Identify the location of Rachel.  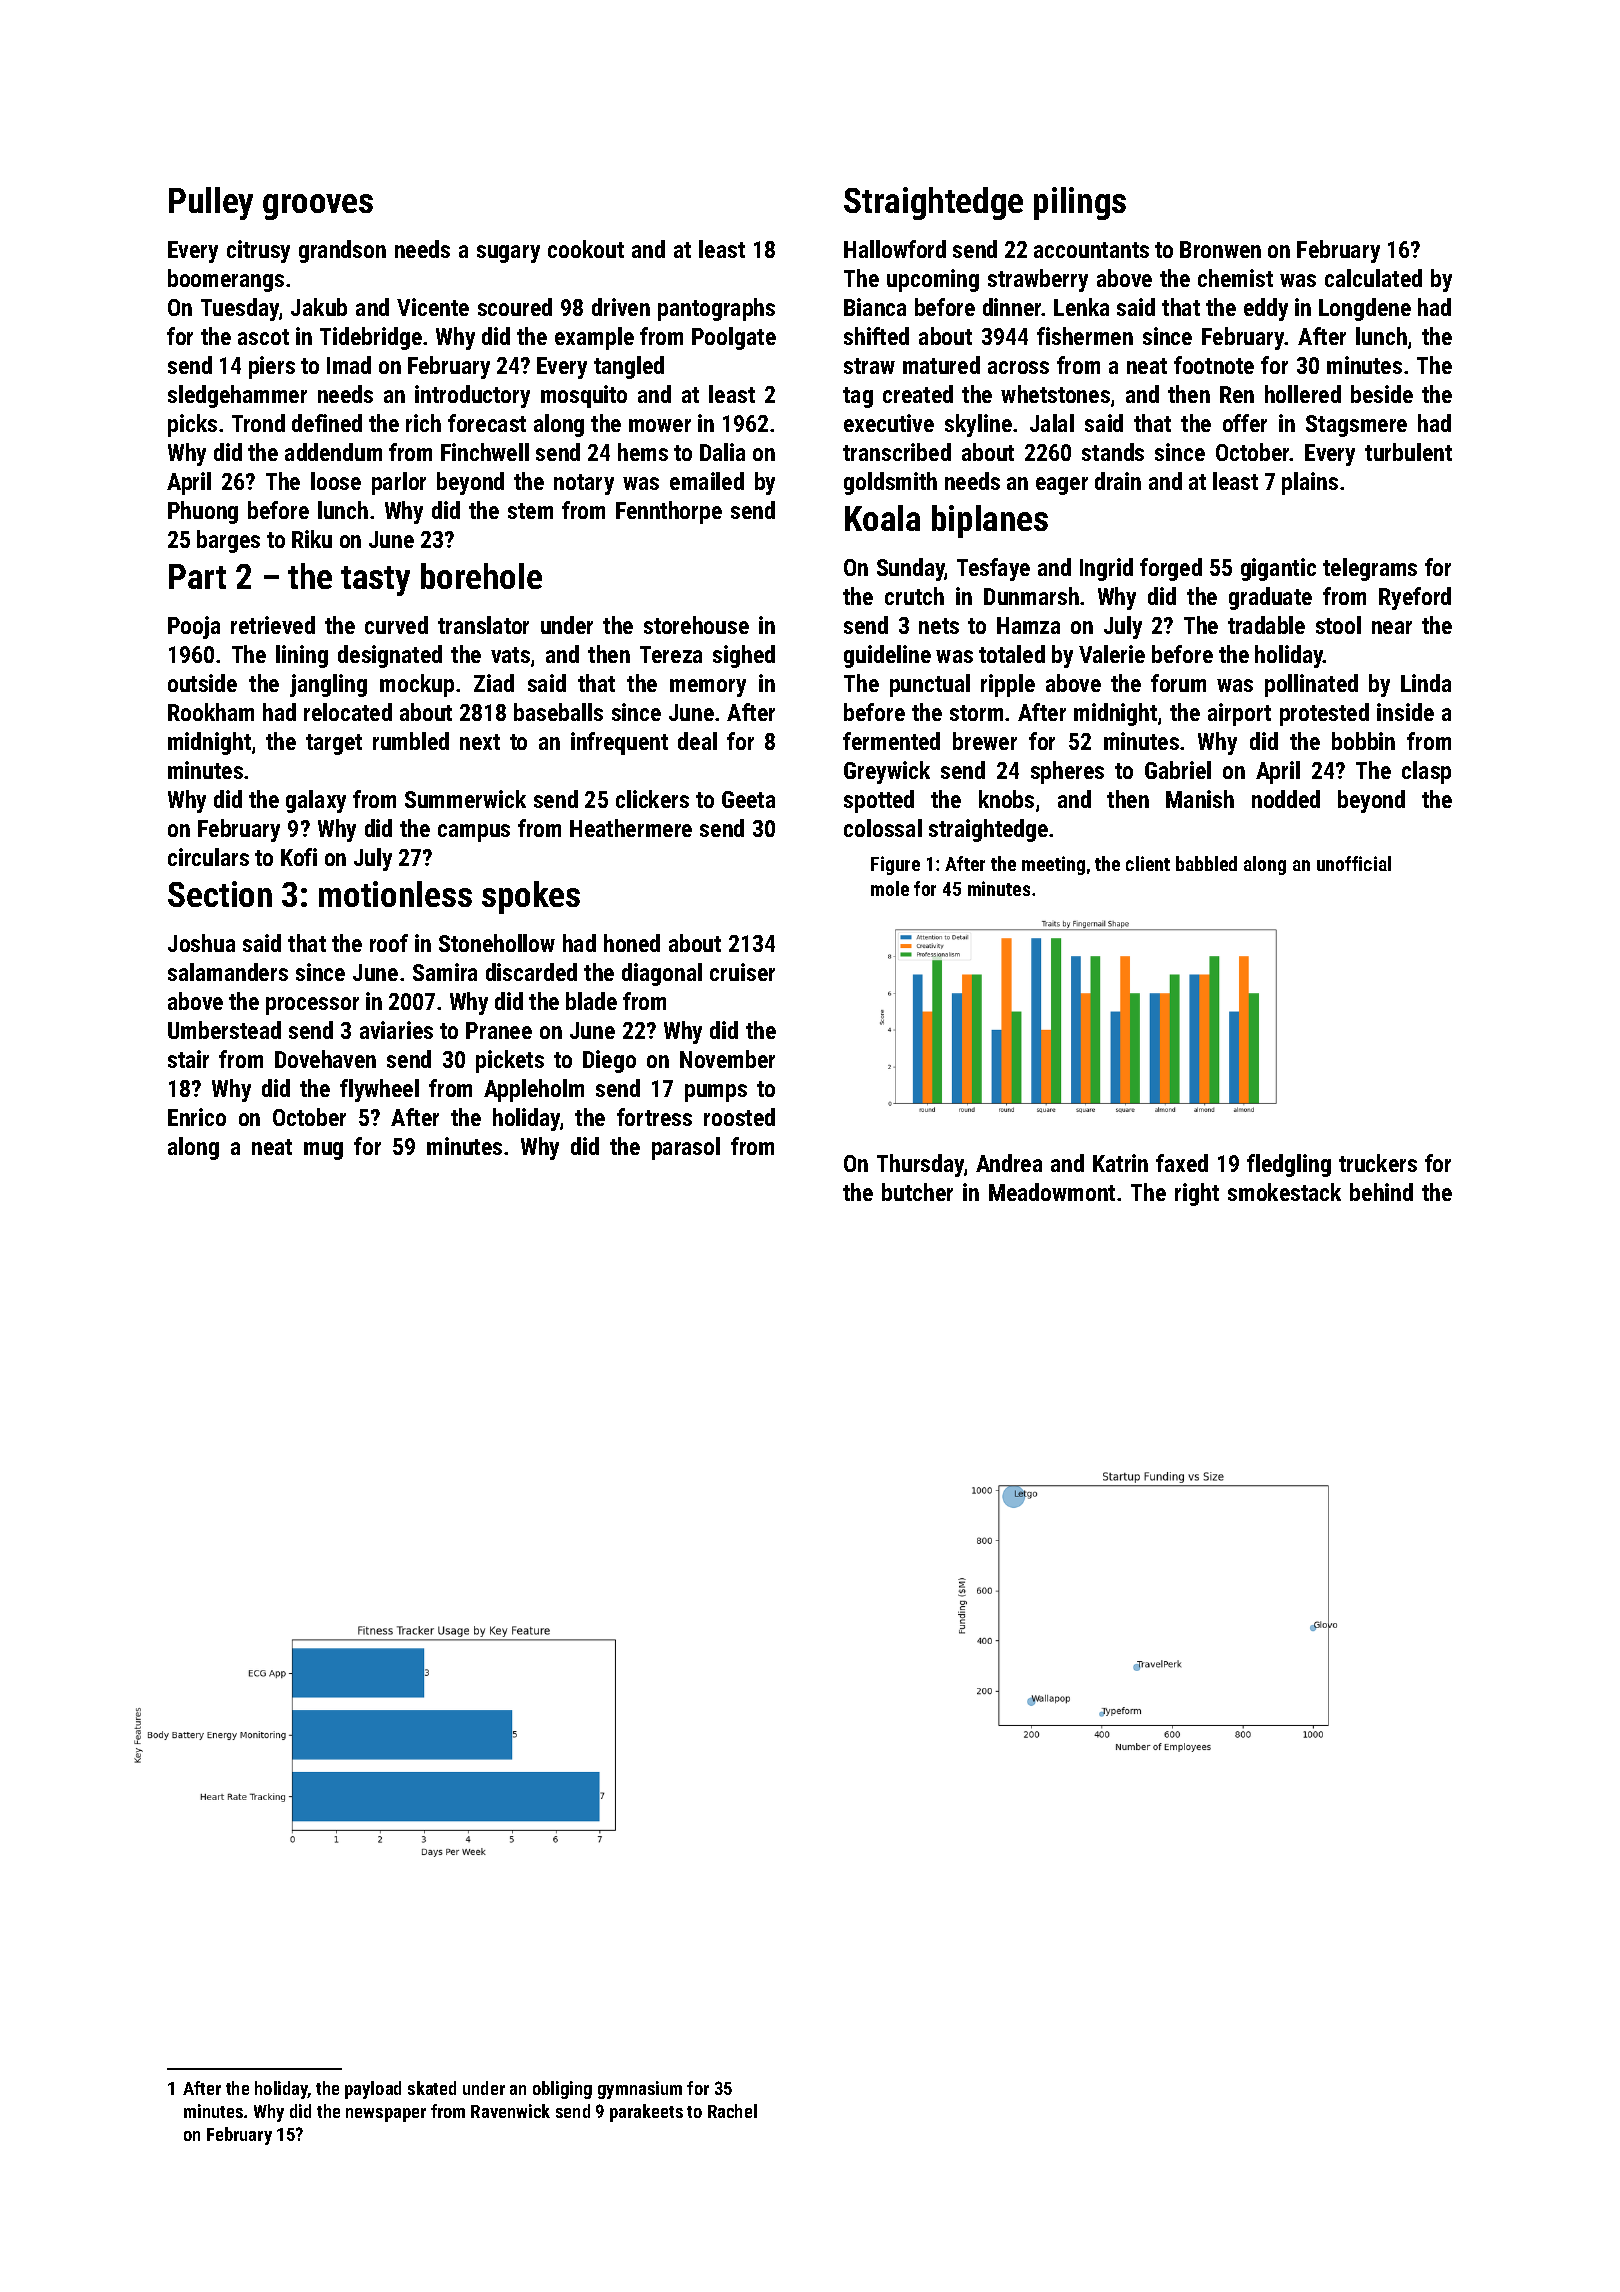
(732, 2111).
